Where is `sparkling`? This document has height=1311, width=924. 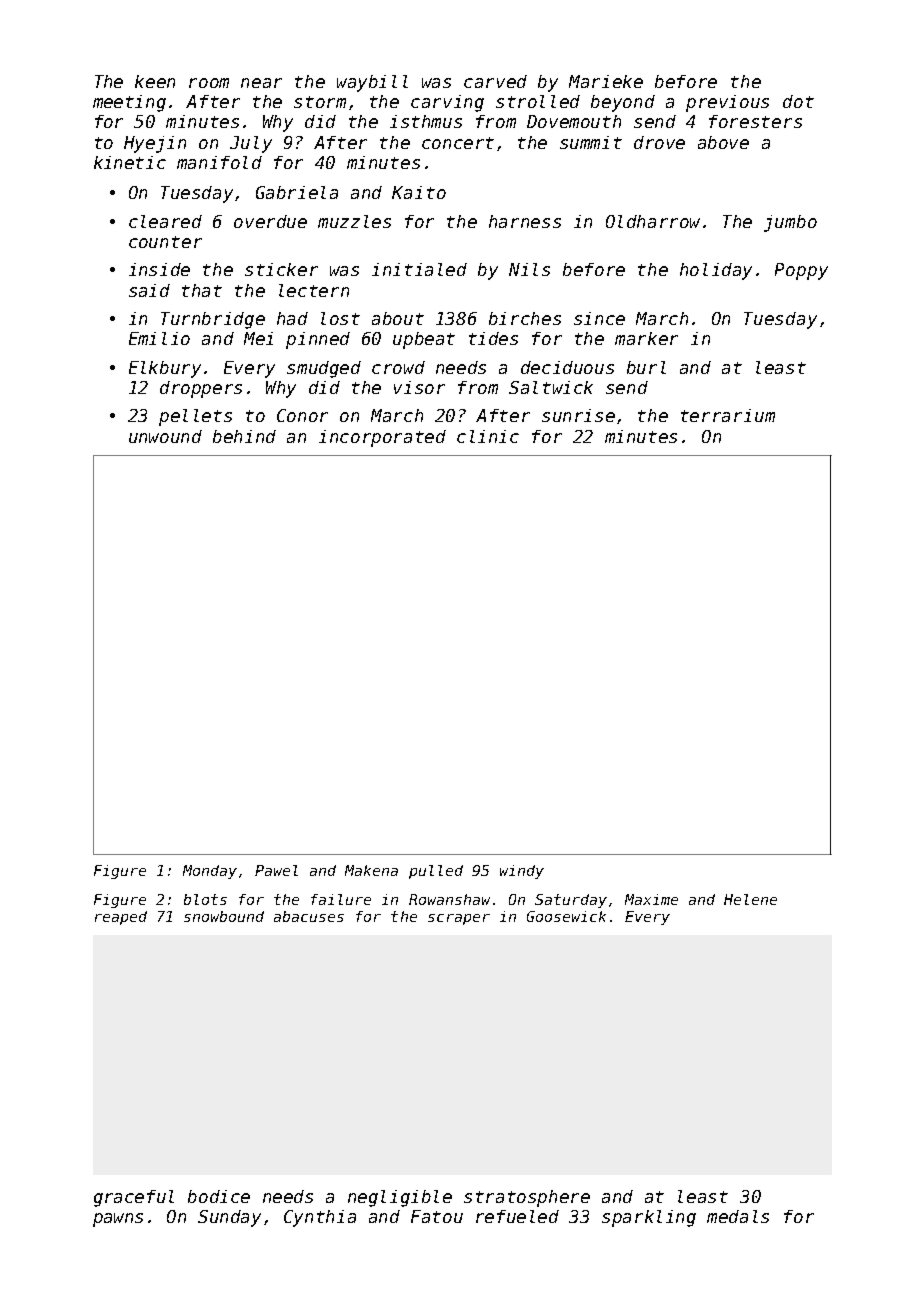 sparkling is located at coordinates (649, 1218).
